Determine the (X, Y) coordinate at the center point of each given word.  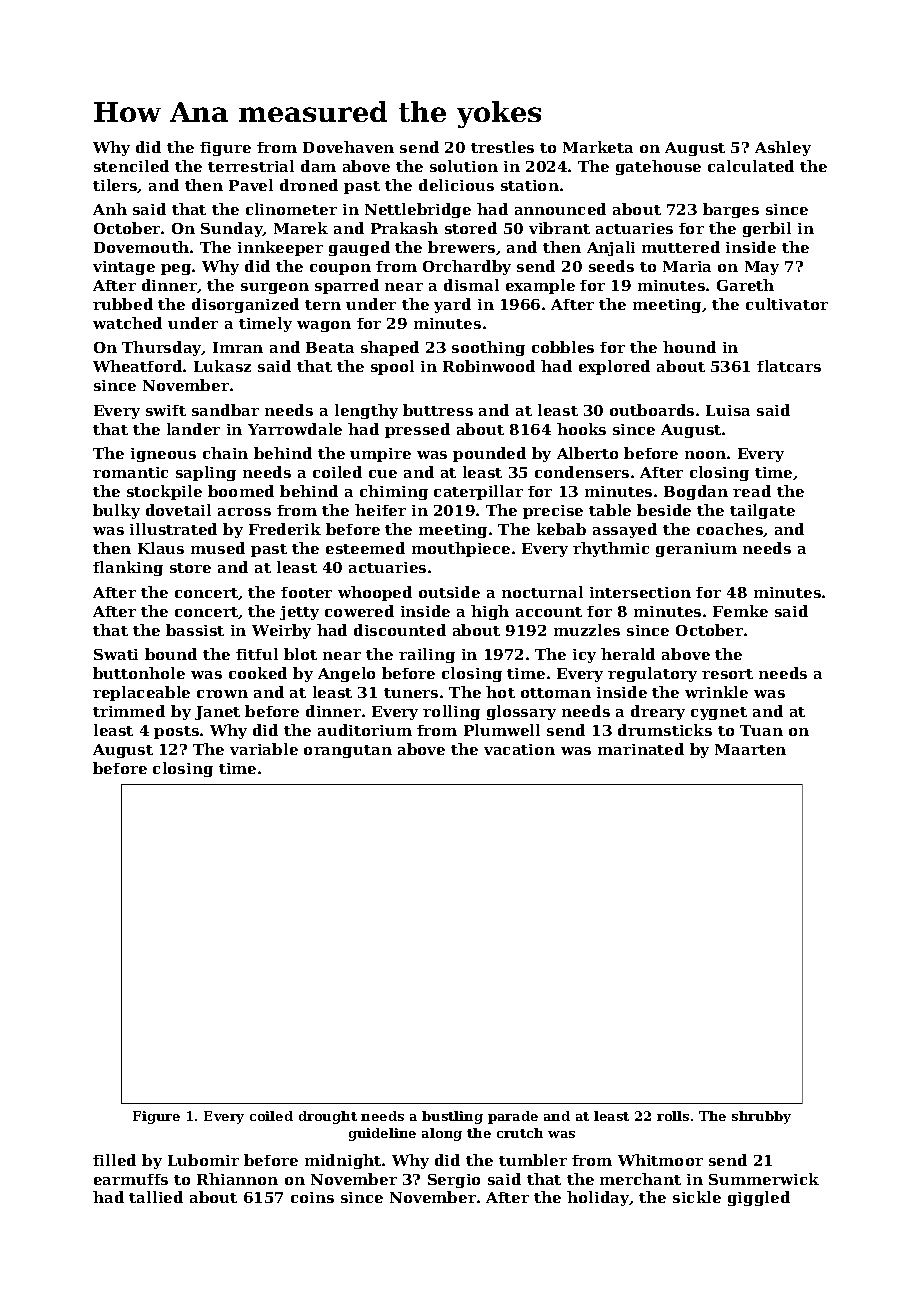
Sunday (232, 229)
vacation (519, 749)
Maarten (750, 749)
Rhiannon (237, 1179)
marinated (641, 749)
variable (264, 749)
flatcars (789, 366)
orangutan (348, 751)
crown (222, 694)
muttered (681, 247)
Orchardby (467, 267)
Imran (238, 347)
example (540, 286)
